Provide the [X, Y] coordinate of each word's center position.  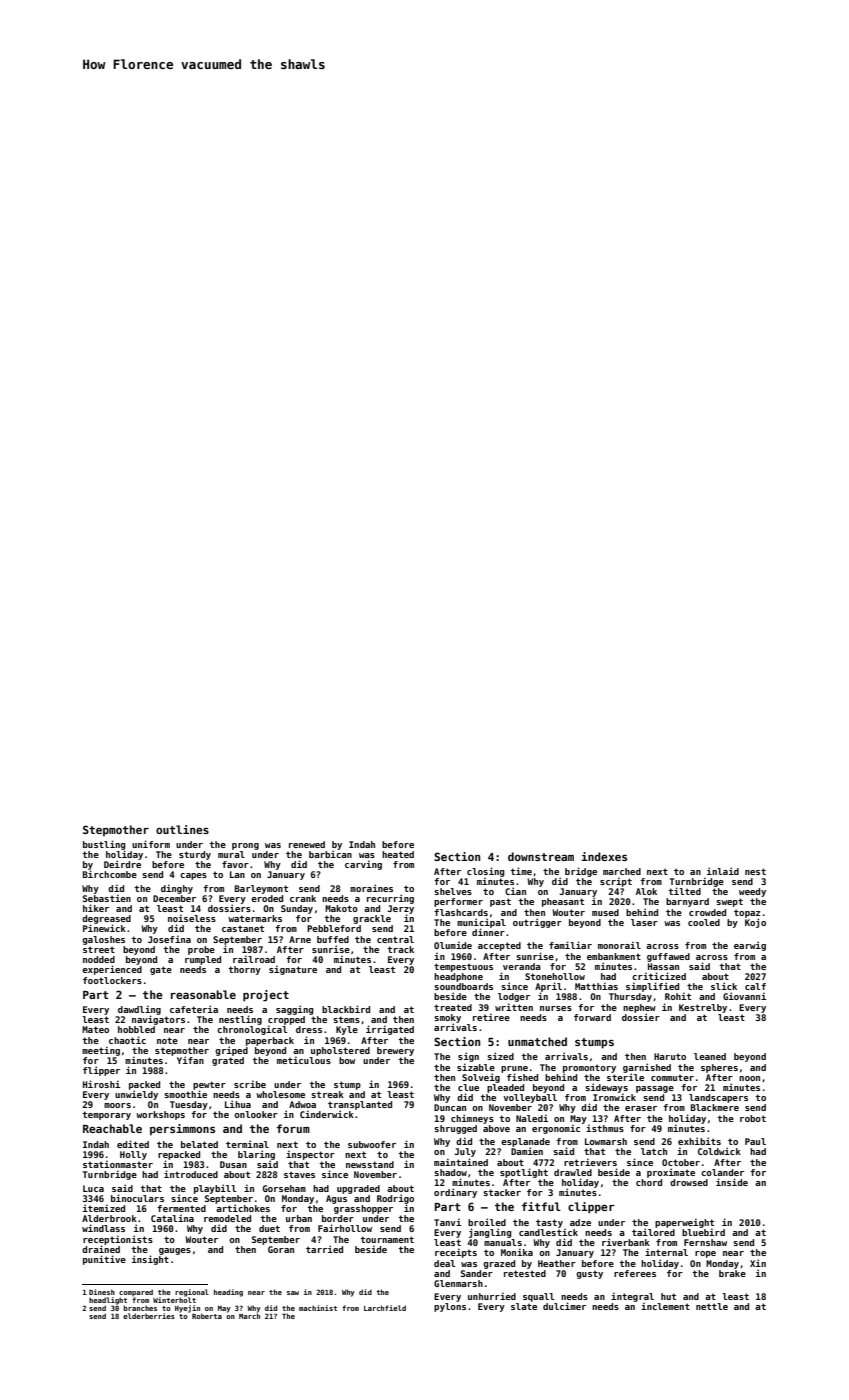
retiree [491, 1017]
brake [732, 1273]
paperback [270, 1041]
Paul [755, 1141]
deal [444, 1263]
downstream [541, 856]
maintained [461, 1162]
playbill [215, 1189]
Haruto [670, 1056]
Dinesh [102, 1292]
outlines [182, 829]
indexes [604, 856]
